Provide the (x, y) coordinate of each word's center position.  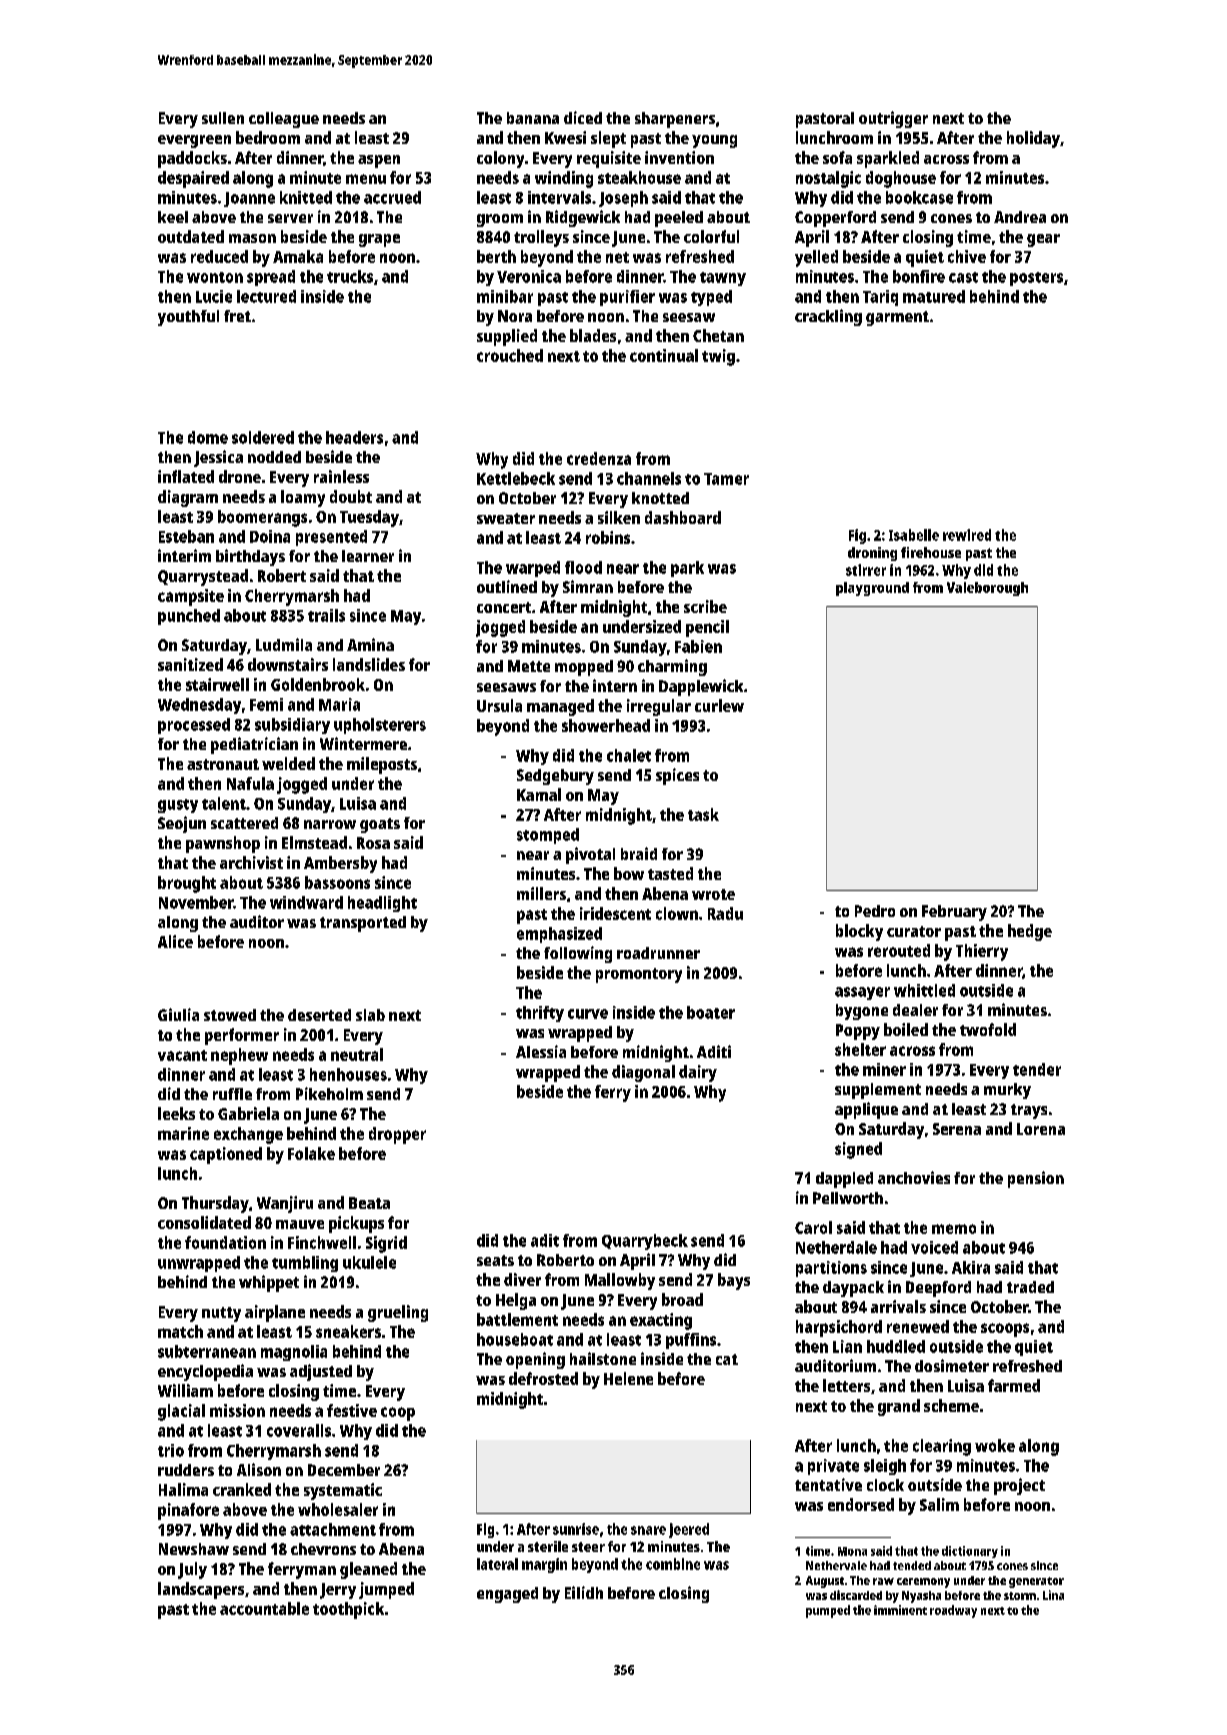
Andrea (1020, 217)
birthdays (250, 557)
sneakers (348, 1331)
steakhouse (639, 177)
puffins (691, 1341)
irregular (659, 707)
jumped (386, 1590)
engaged (507, 1595)
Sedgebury (555, 777)
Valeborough (987, 589)
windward (306, 902)
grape (379, 240)
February (954, 913)
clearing (942, 1447)
